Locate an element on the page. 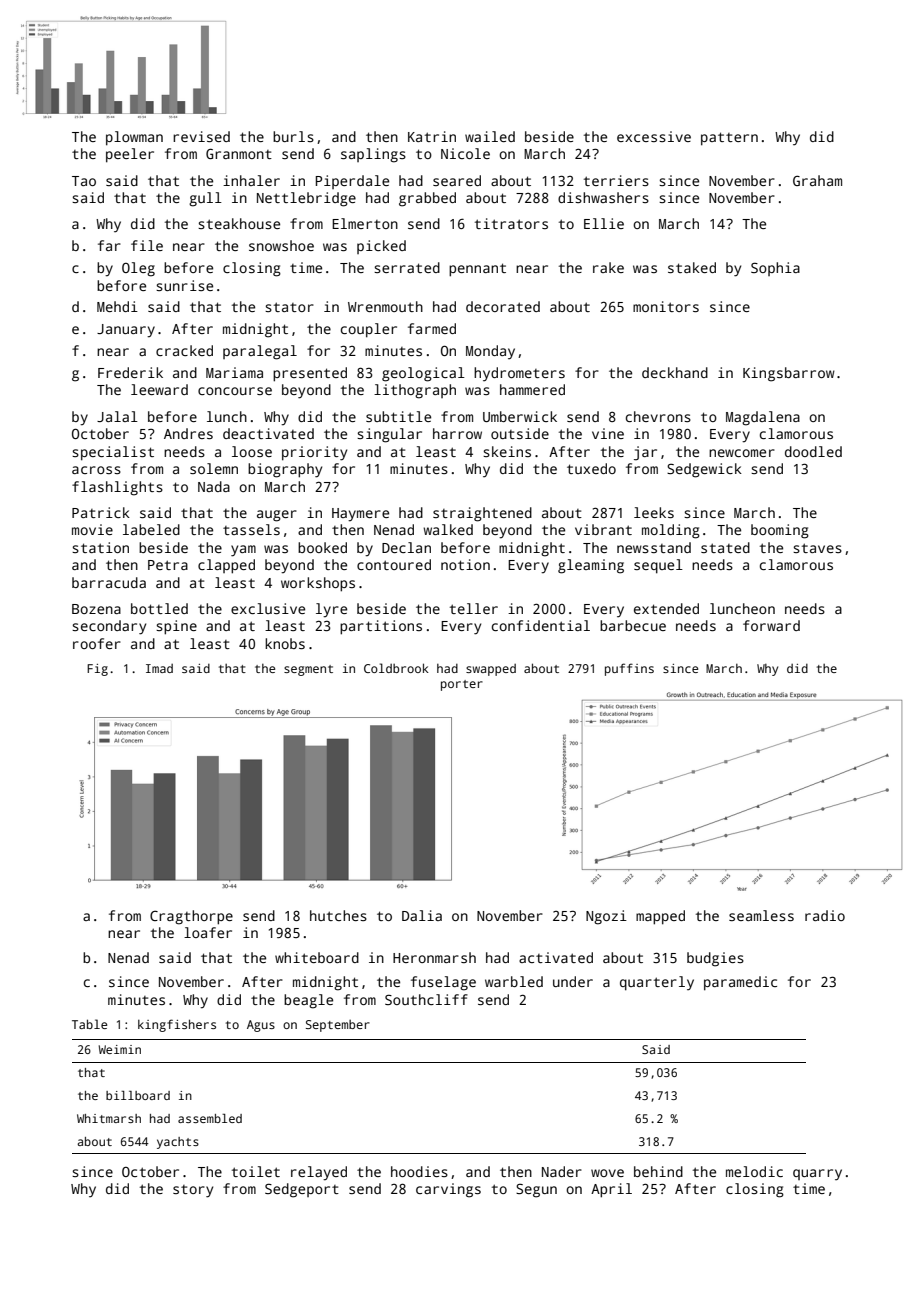  Ngozi is located at coordinates (606, 917).
